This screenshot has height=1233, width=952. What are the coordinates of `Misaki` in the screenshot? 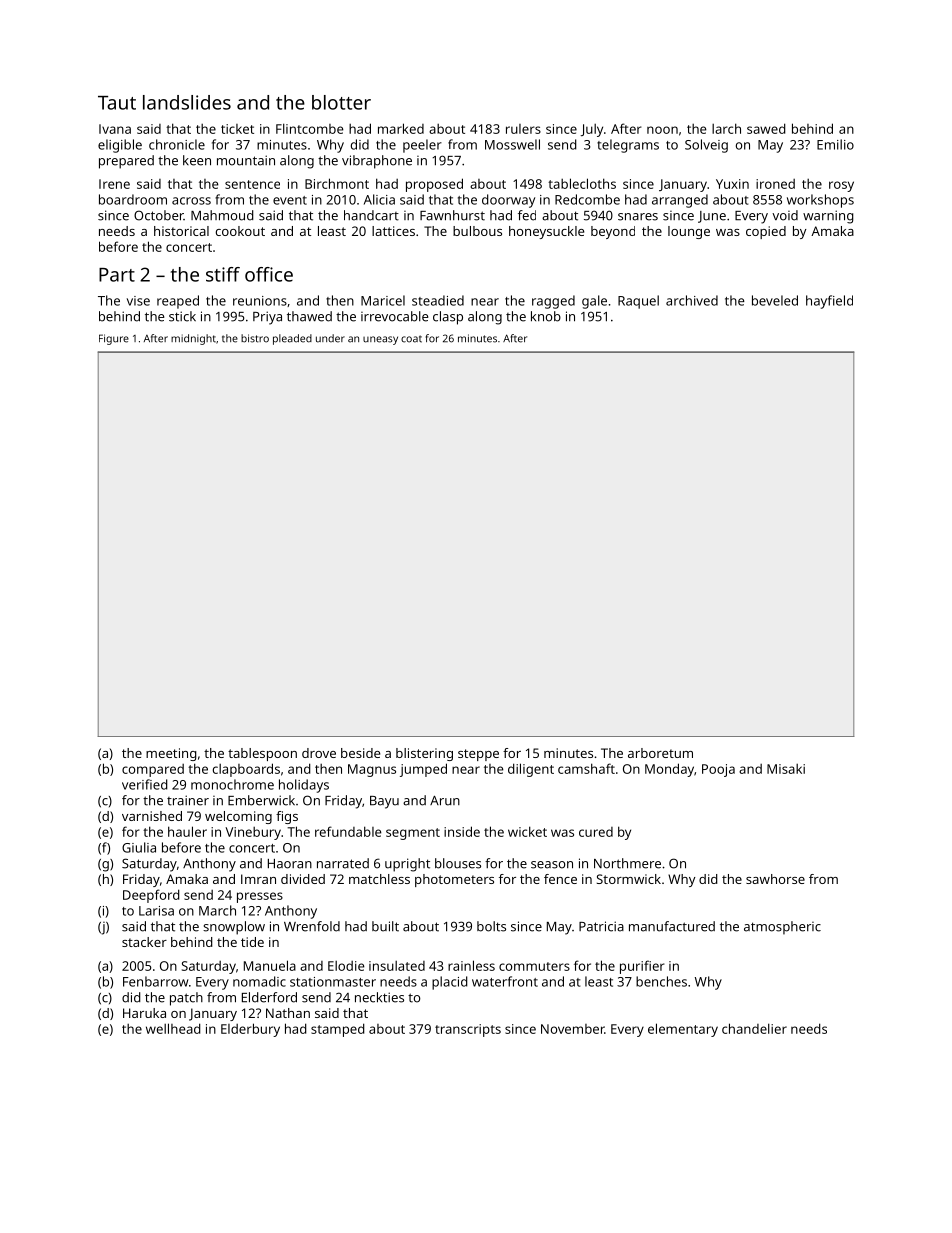 It's located at (786, 769).
